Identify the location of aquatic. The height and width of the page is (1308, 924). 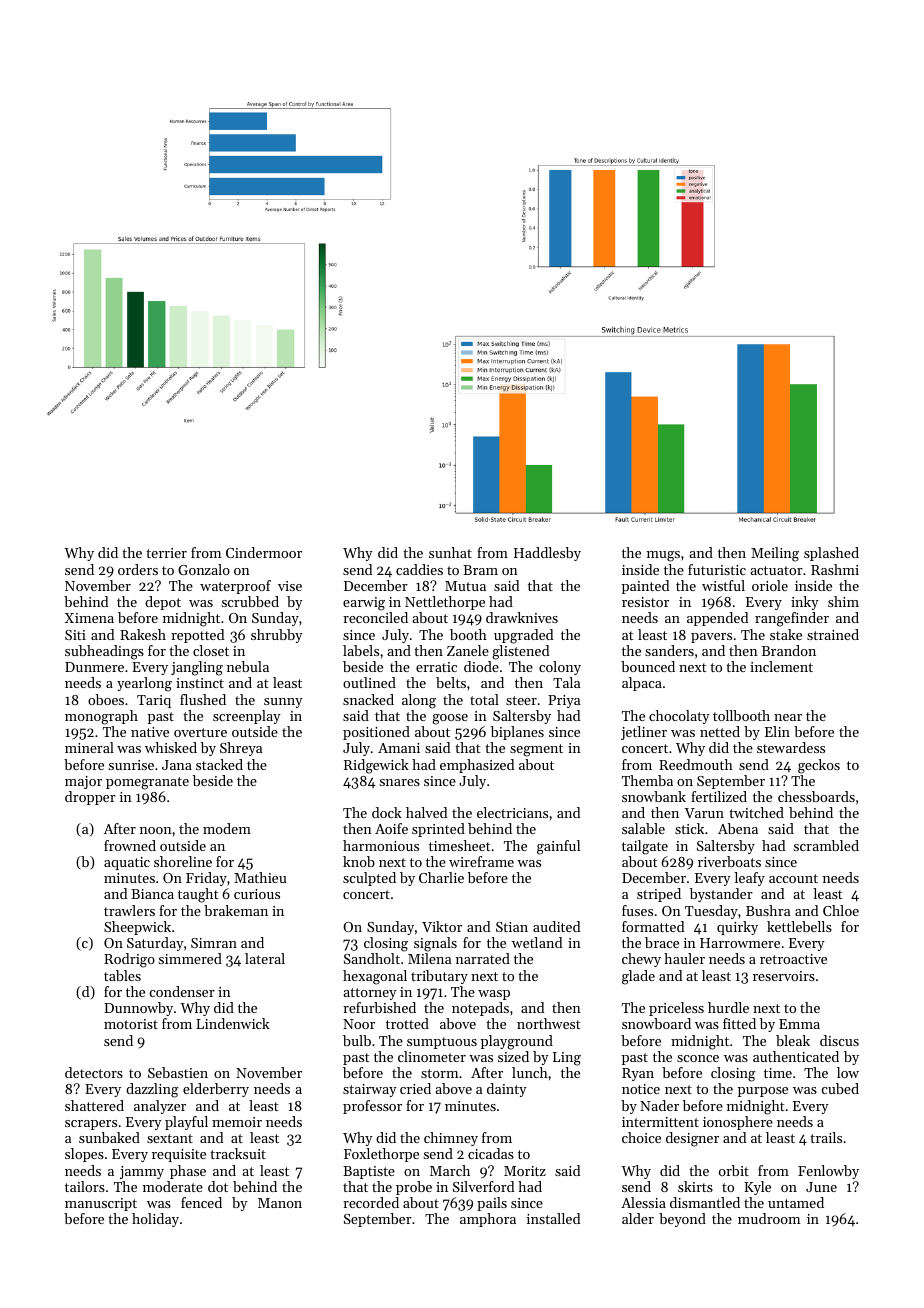
(127, 863).
